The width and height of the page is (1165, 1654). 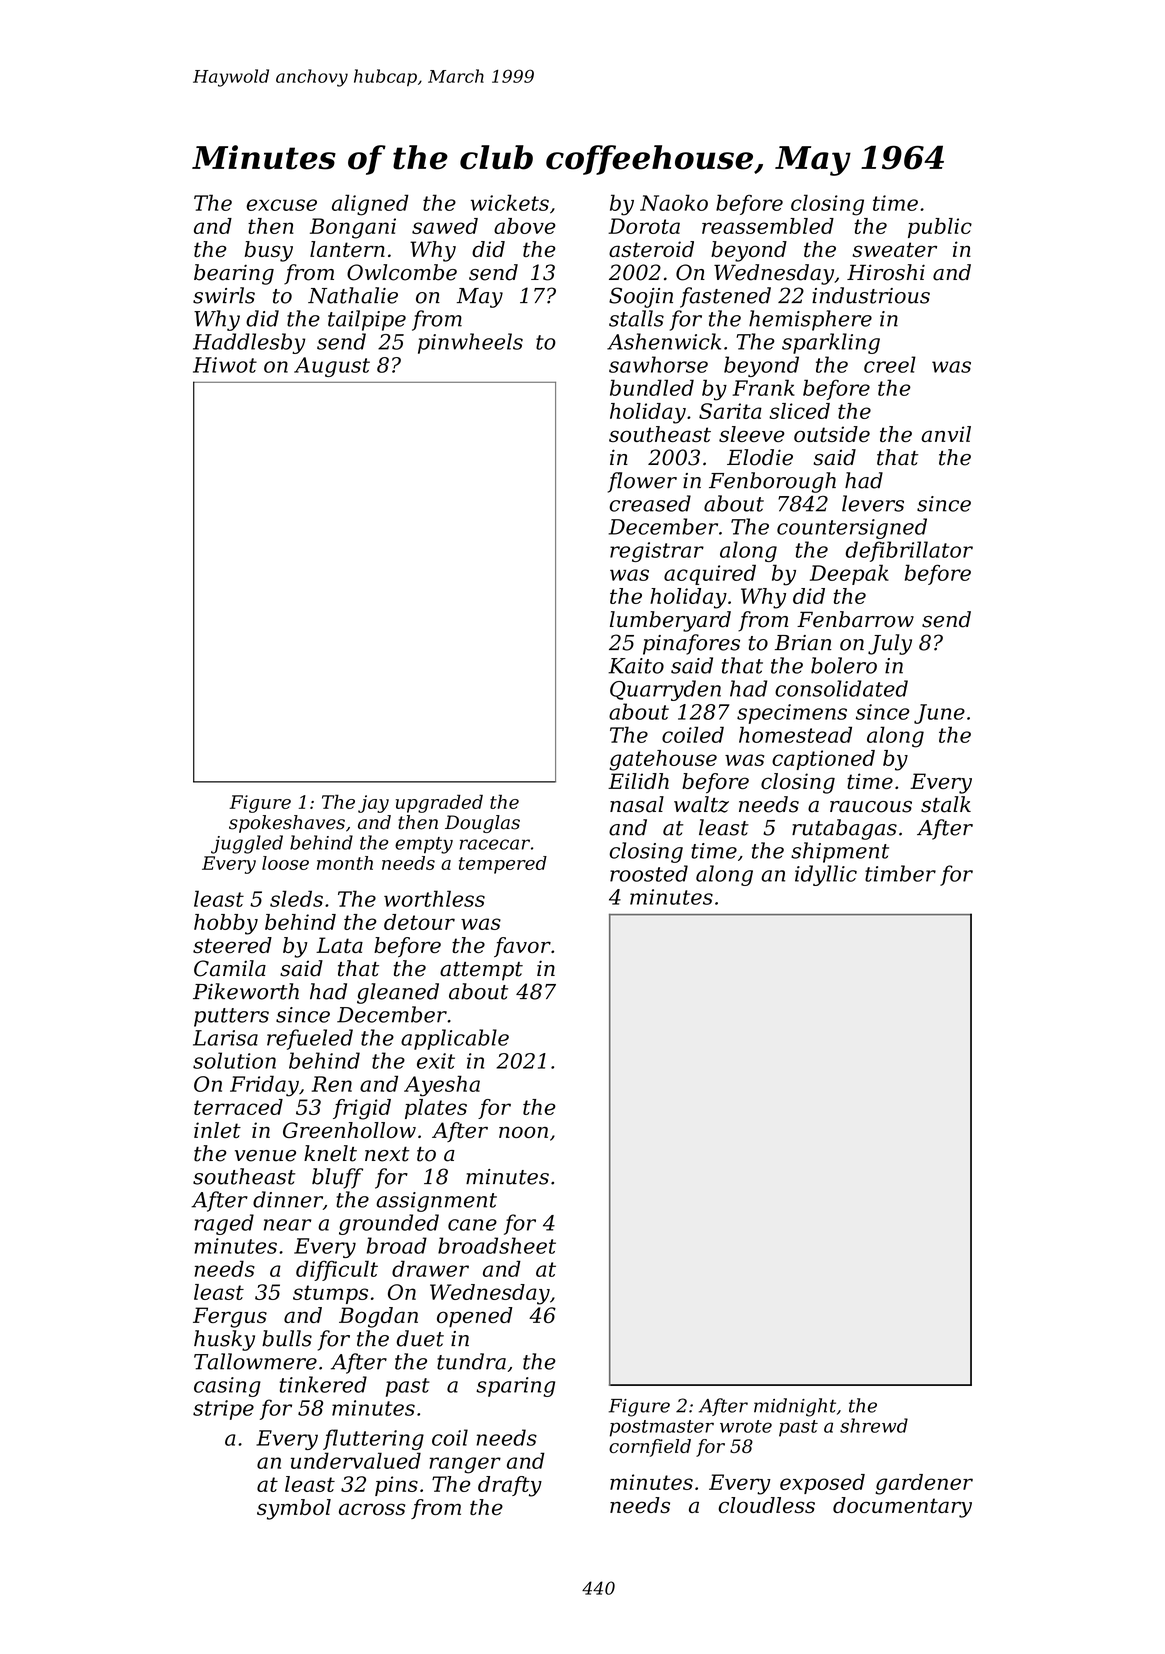 I want to click on industrious, so click(x=871, y=295).
